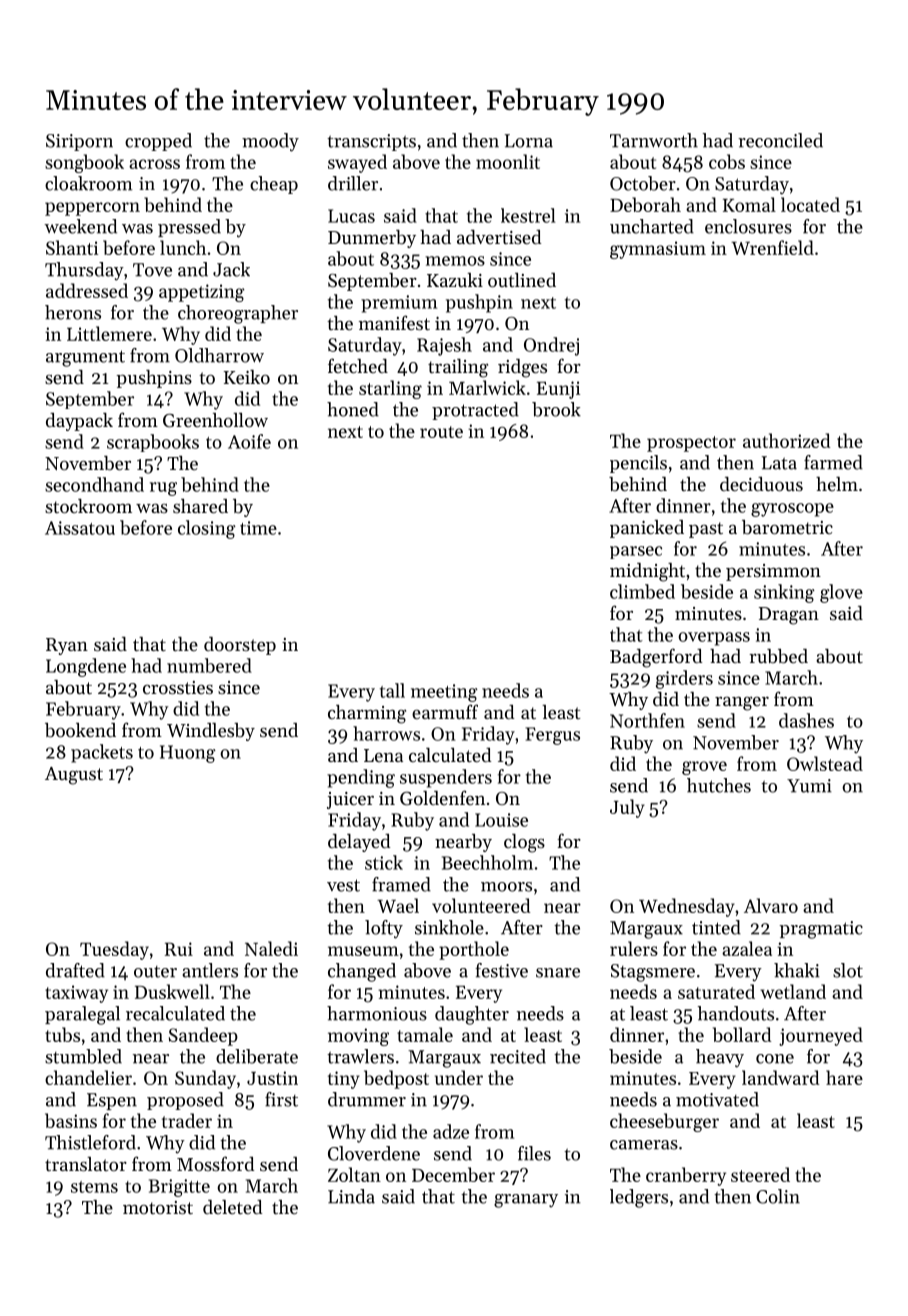  Describe the element at coordinates (392, 690) in the page. I see `tall` at that location.
